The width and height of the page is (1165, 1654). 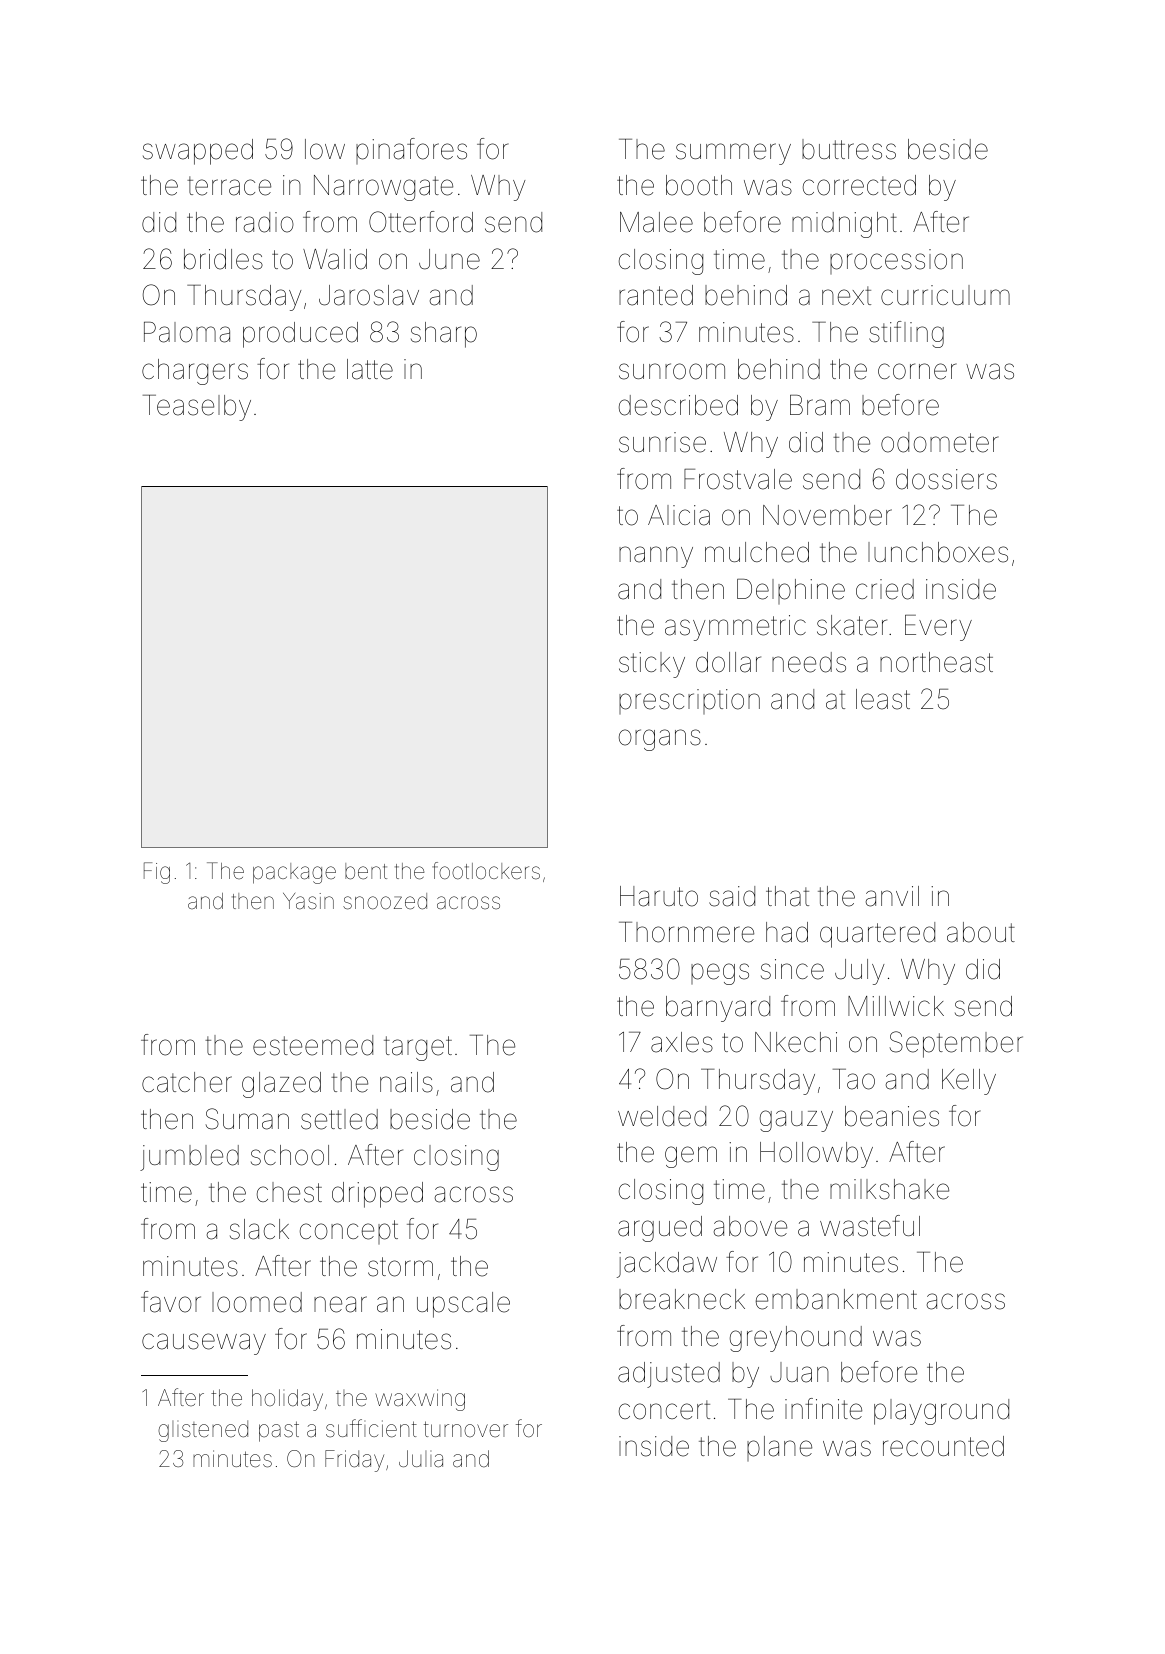 I want to click on northeast, so click(x=936, y=662).
